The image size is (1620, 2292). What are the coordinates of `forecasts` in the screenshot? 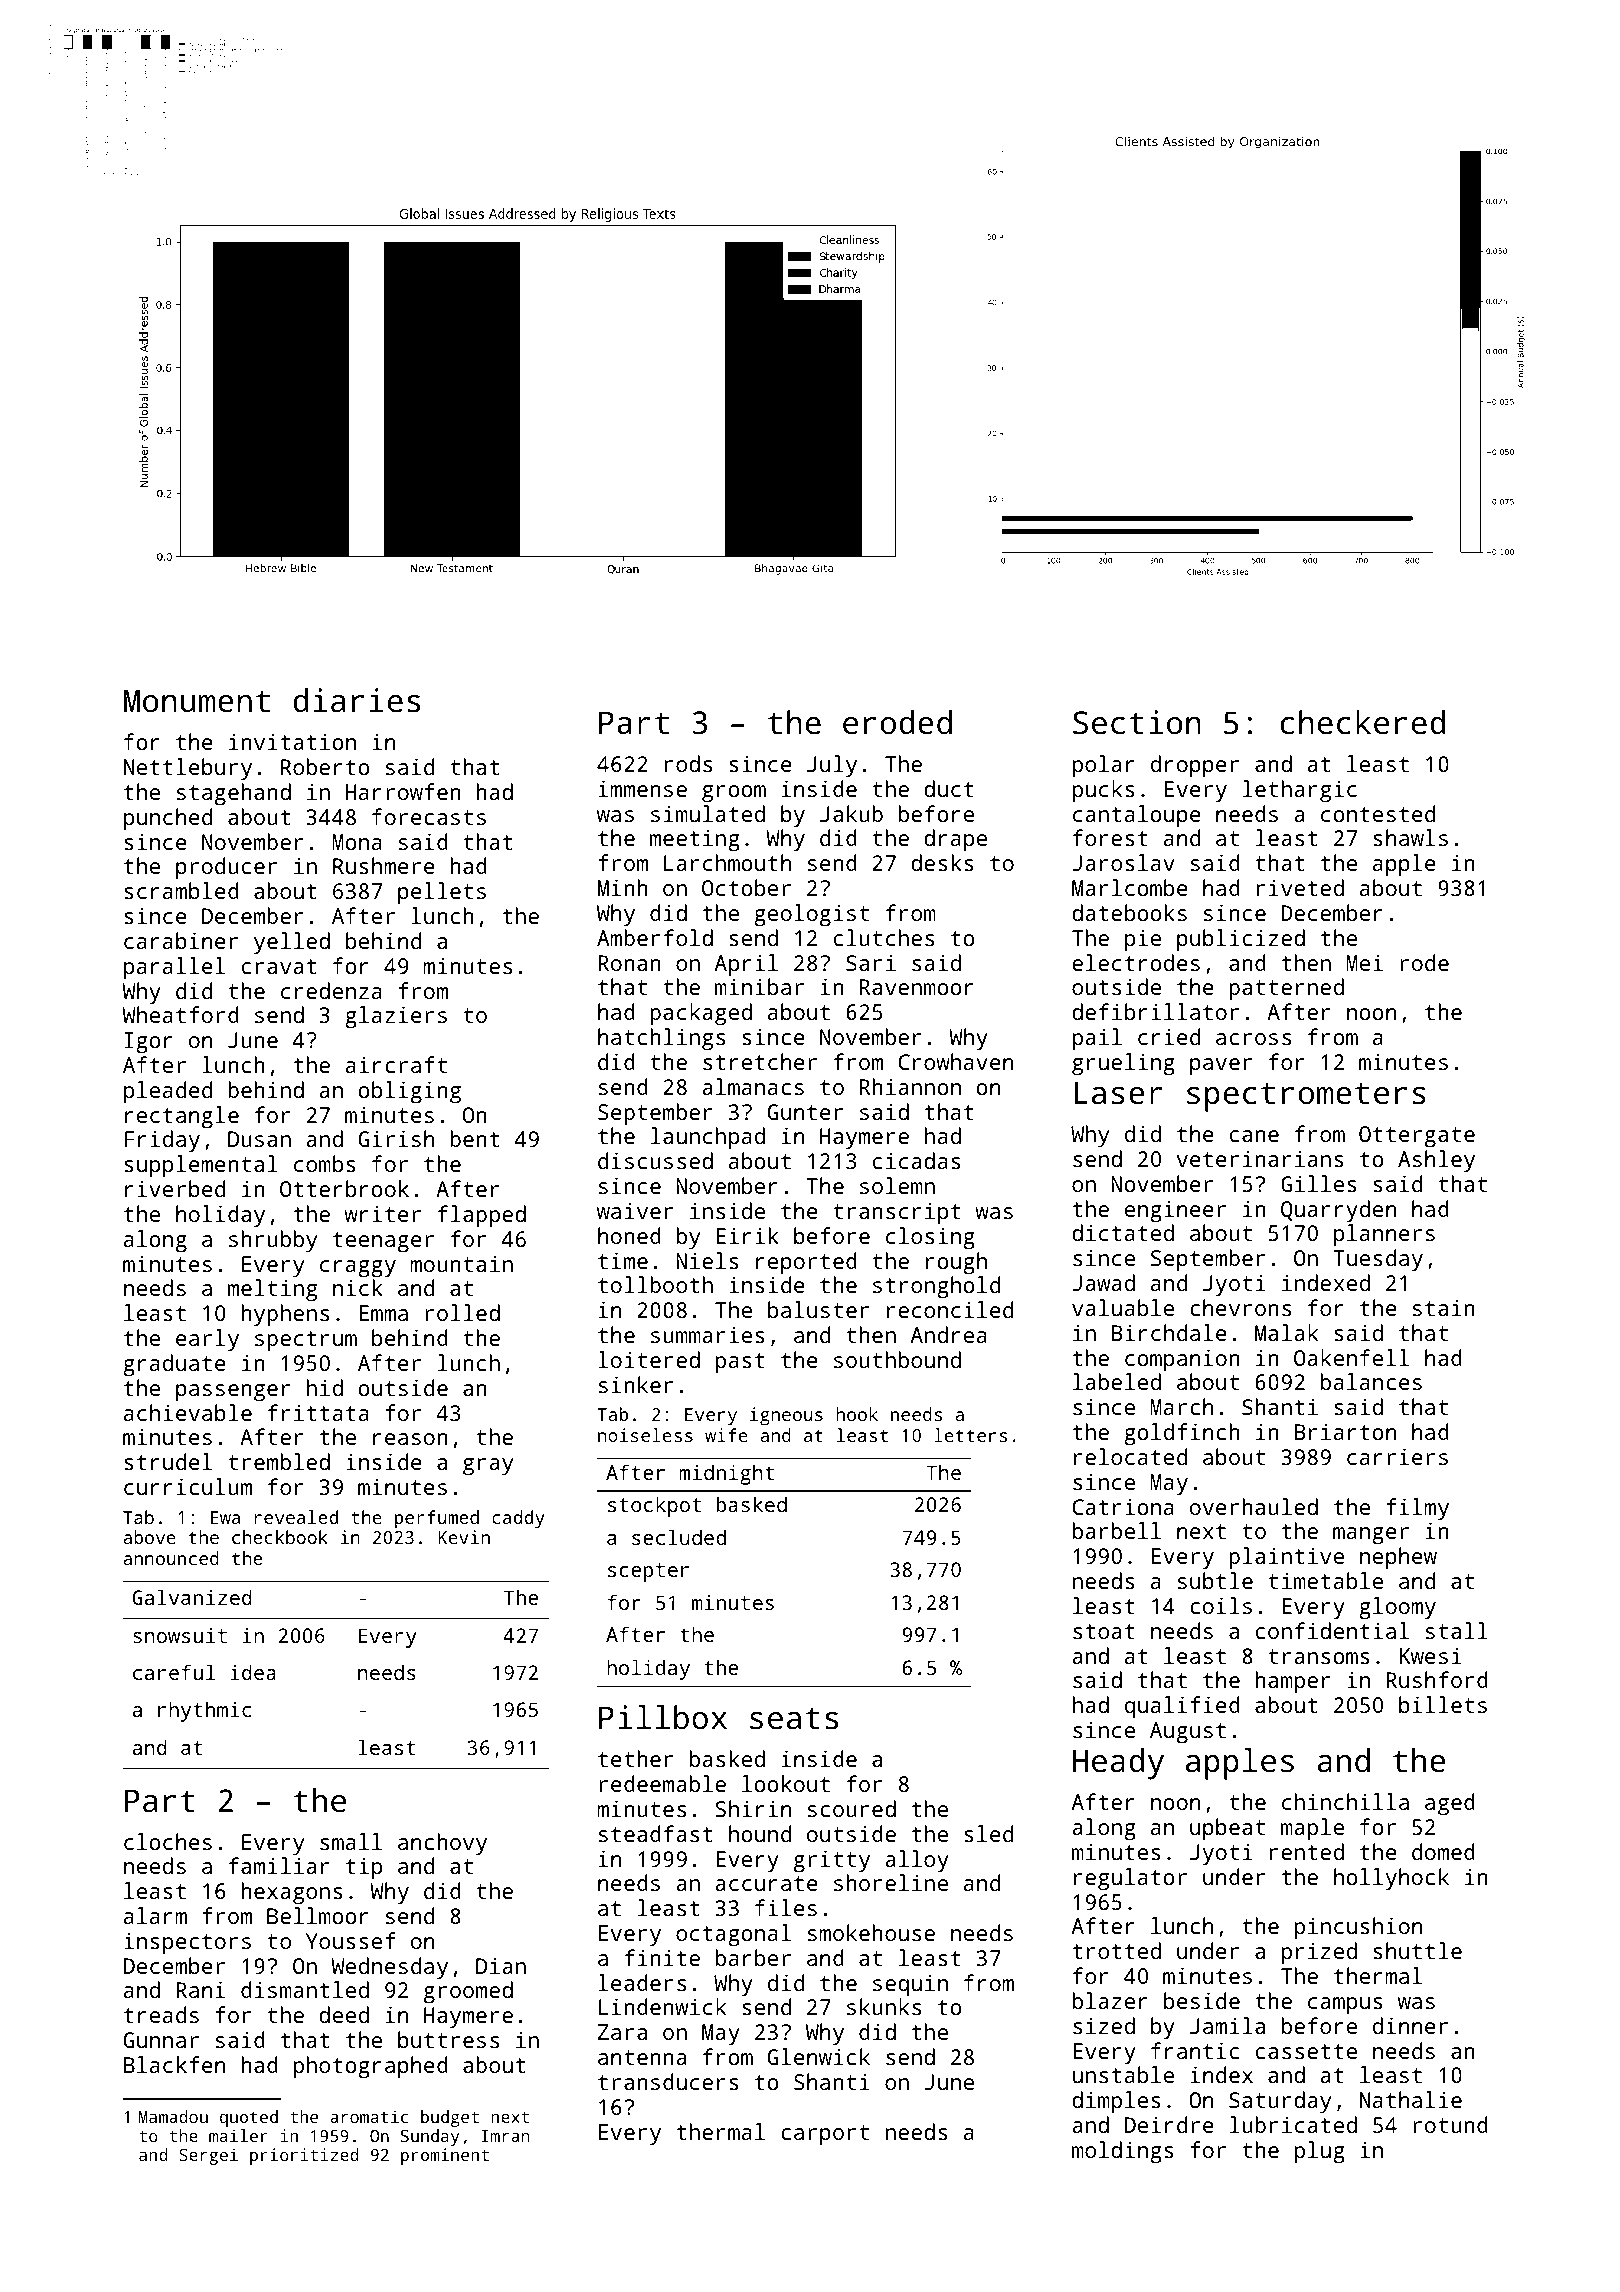 It's located at (429, 816).
